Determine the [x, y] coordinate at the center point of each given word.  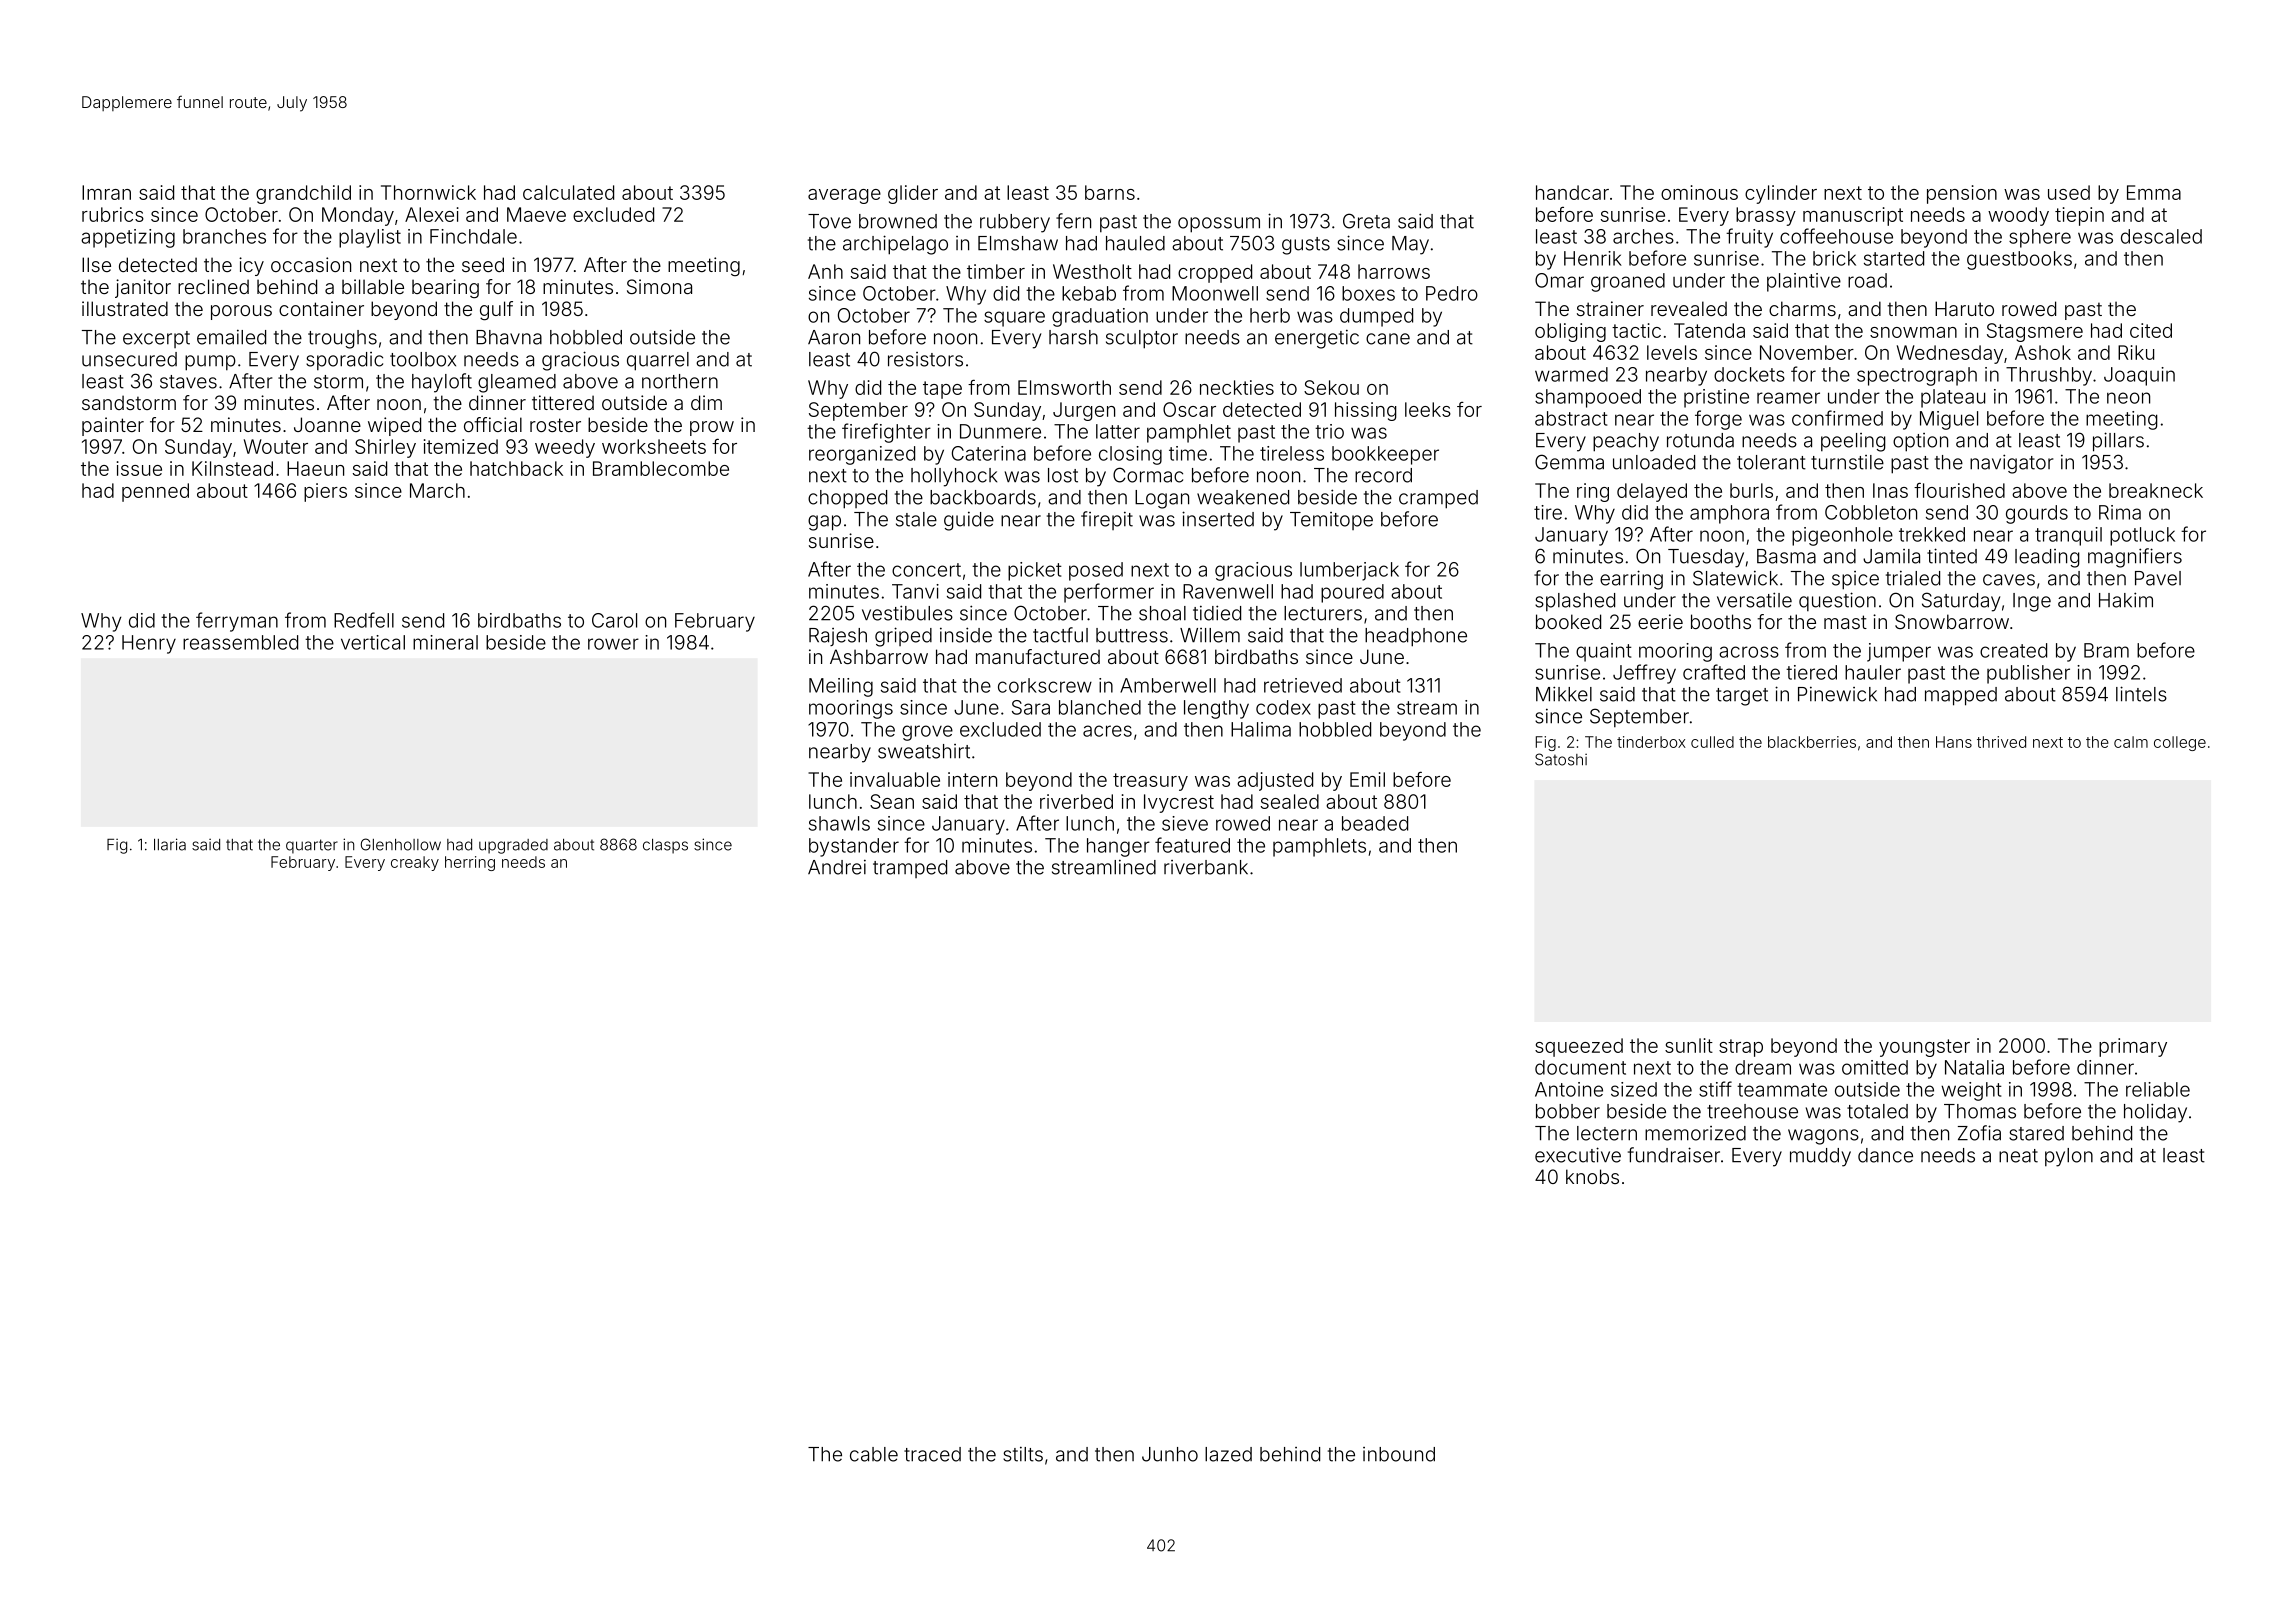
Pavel [2158, 578]
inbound [1399, 1454]
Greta [1366, 221]
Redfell [364, 620]
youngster [1924, 1048]
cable [874, 1454]
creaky [415, 863]
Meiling [841, 687]
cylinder [1781, 194]
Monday [358, 216]
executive [1578, 1155]
